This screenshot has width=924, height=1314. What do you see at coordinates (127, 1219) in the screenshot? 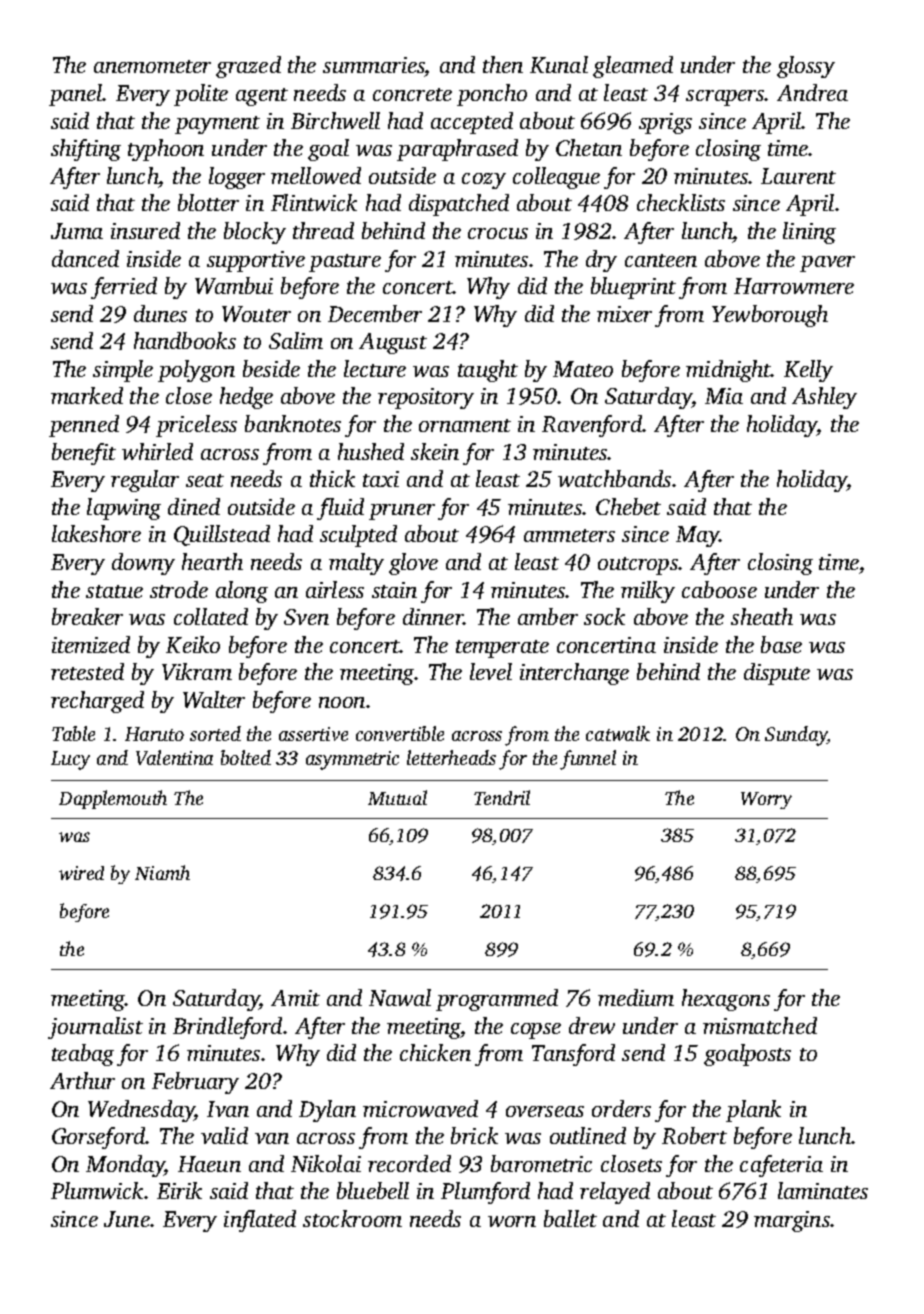
I see `June` at bounding box center [127, 1219].
